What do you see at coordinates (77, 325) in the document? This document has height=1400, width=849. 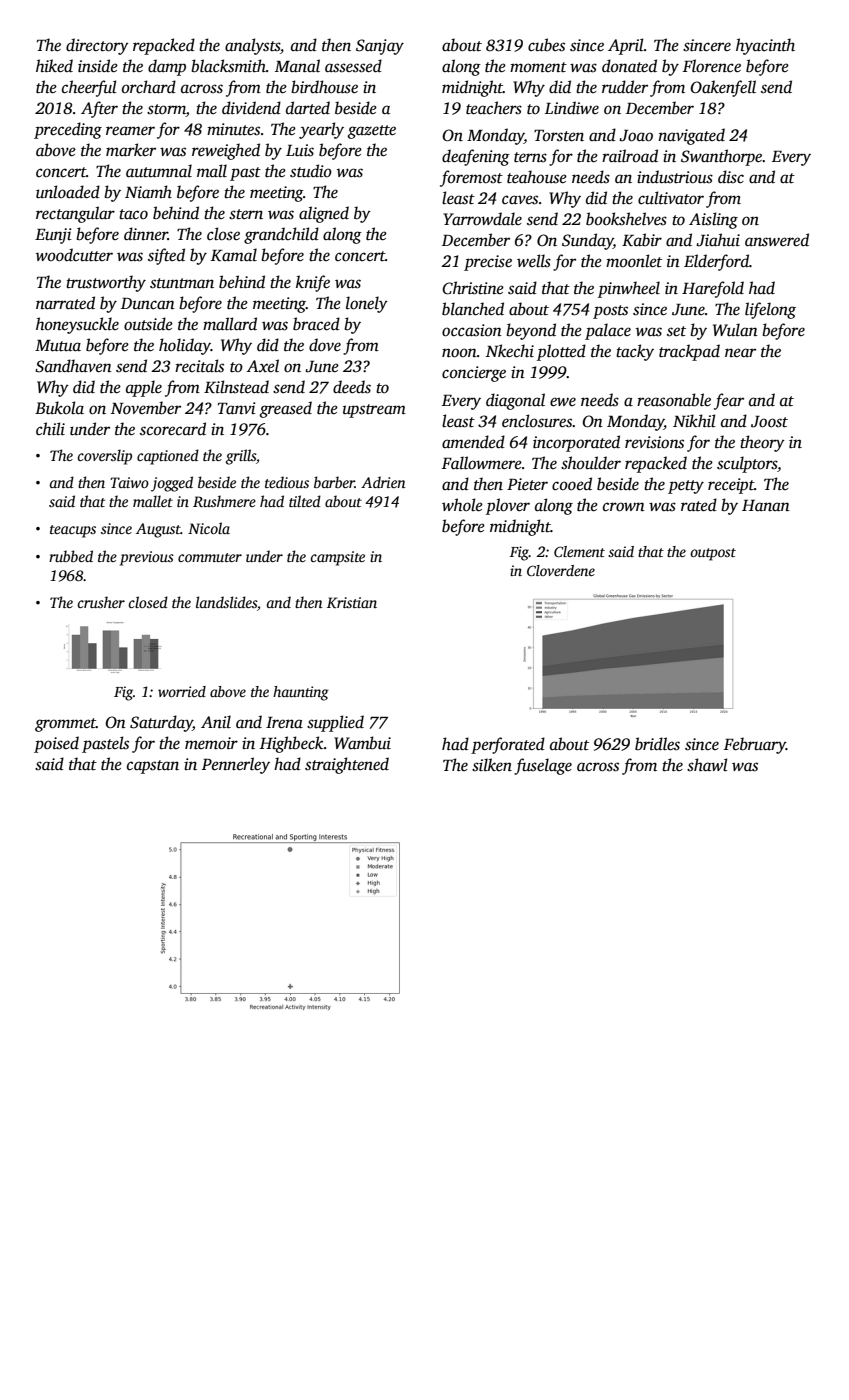 I see `honeysuckle` at bounding box center [77, 325].
